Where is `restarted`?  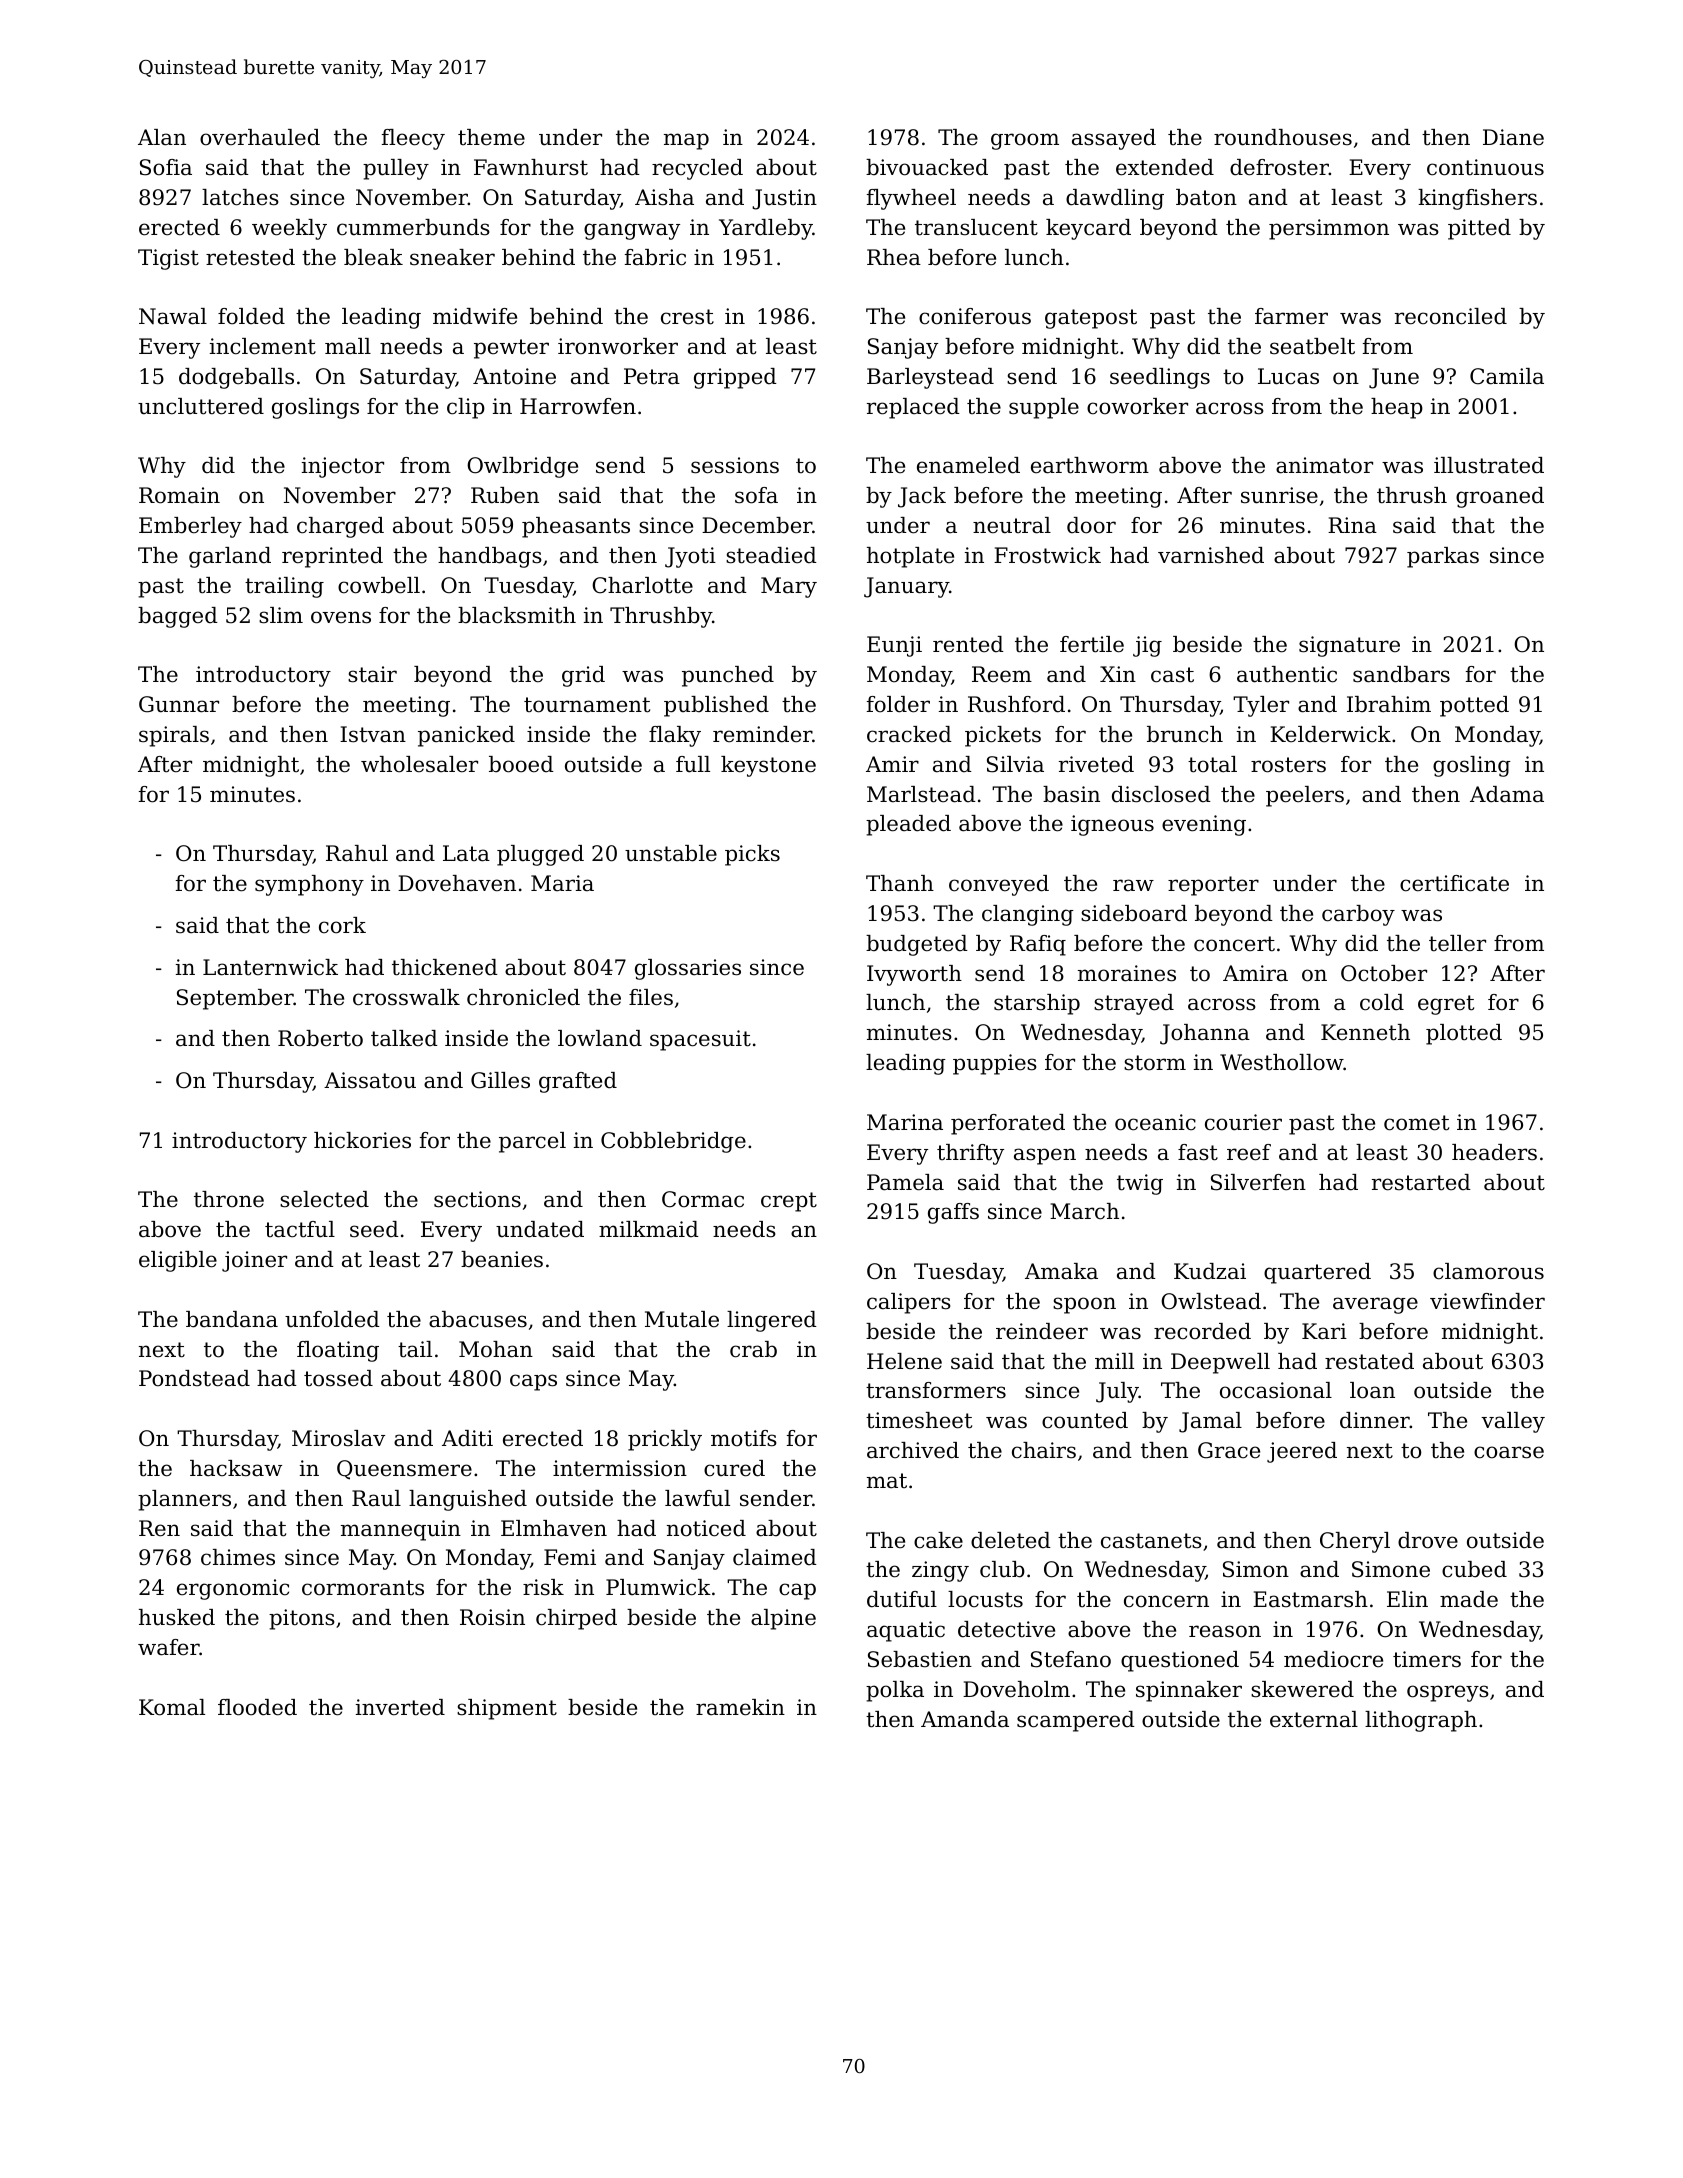 restarted is located at coordinates (1421, 1182).
